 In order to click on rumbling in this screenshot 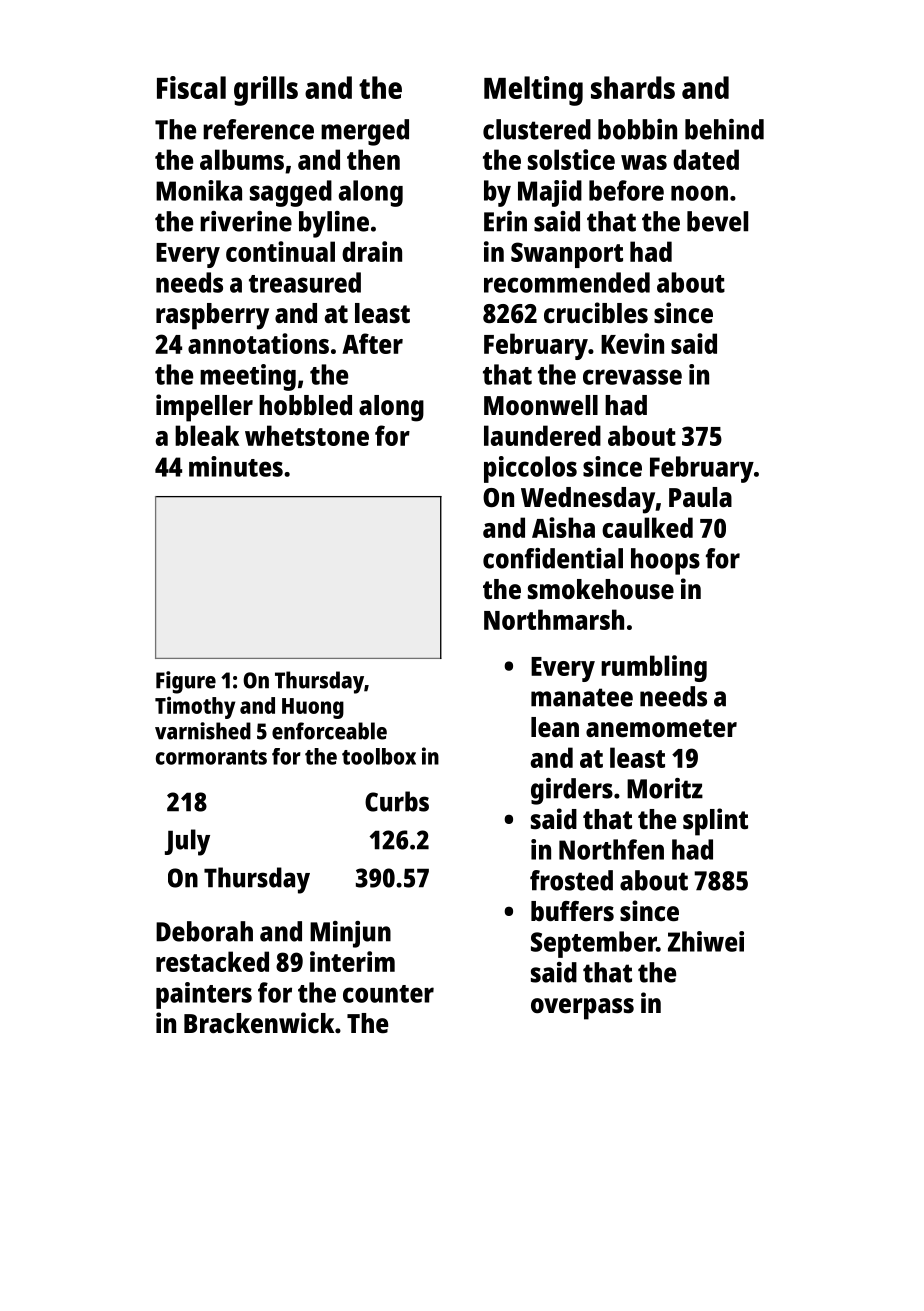, I will do `click(654, 668)`.
